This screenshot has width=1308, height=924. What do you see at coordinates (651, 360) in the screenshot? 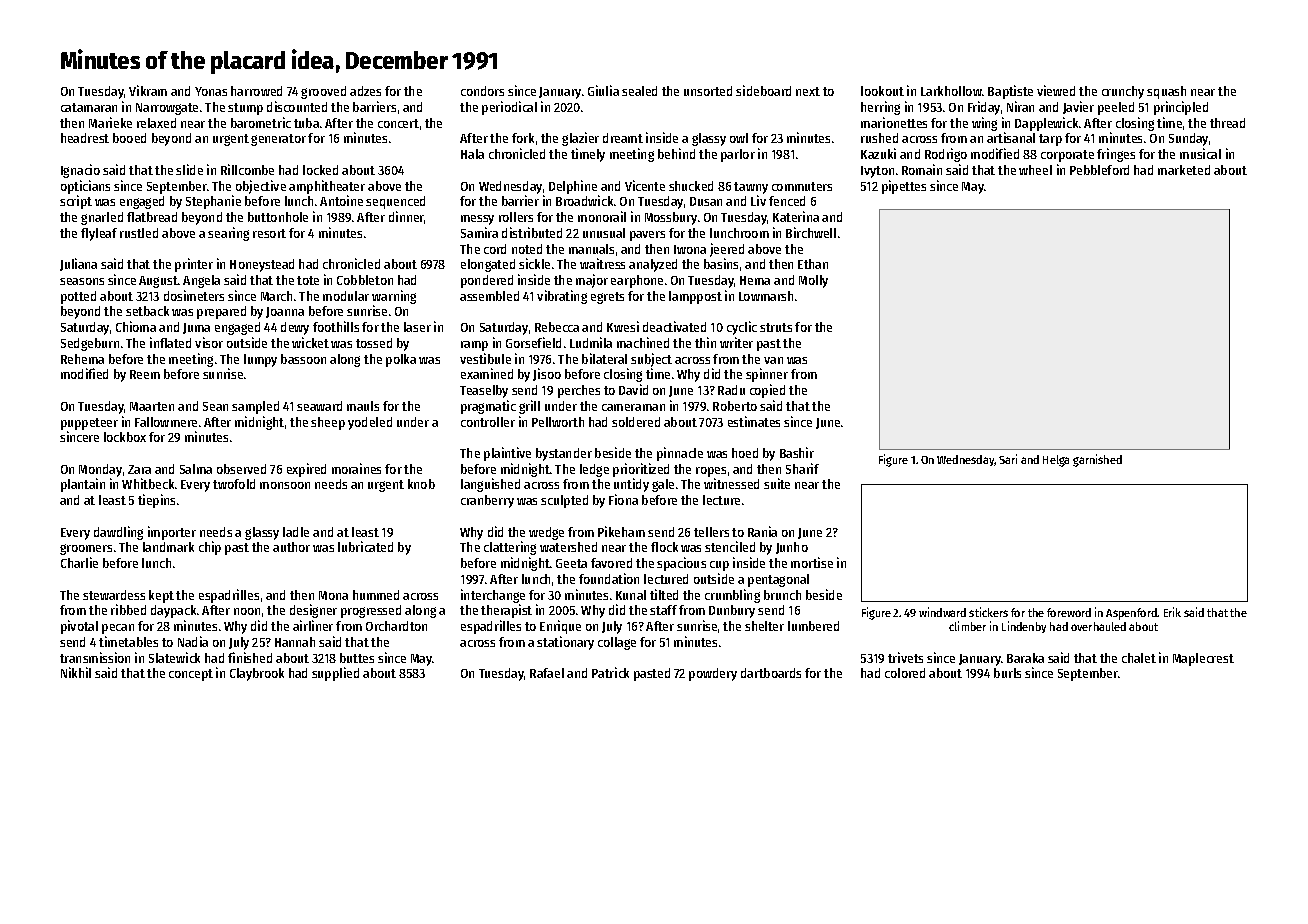
I see `subject` at bounding box center [651, 360].
